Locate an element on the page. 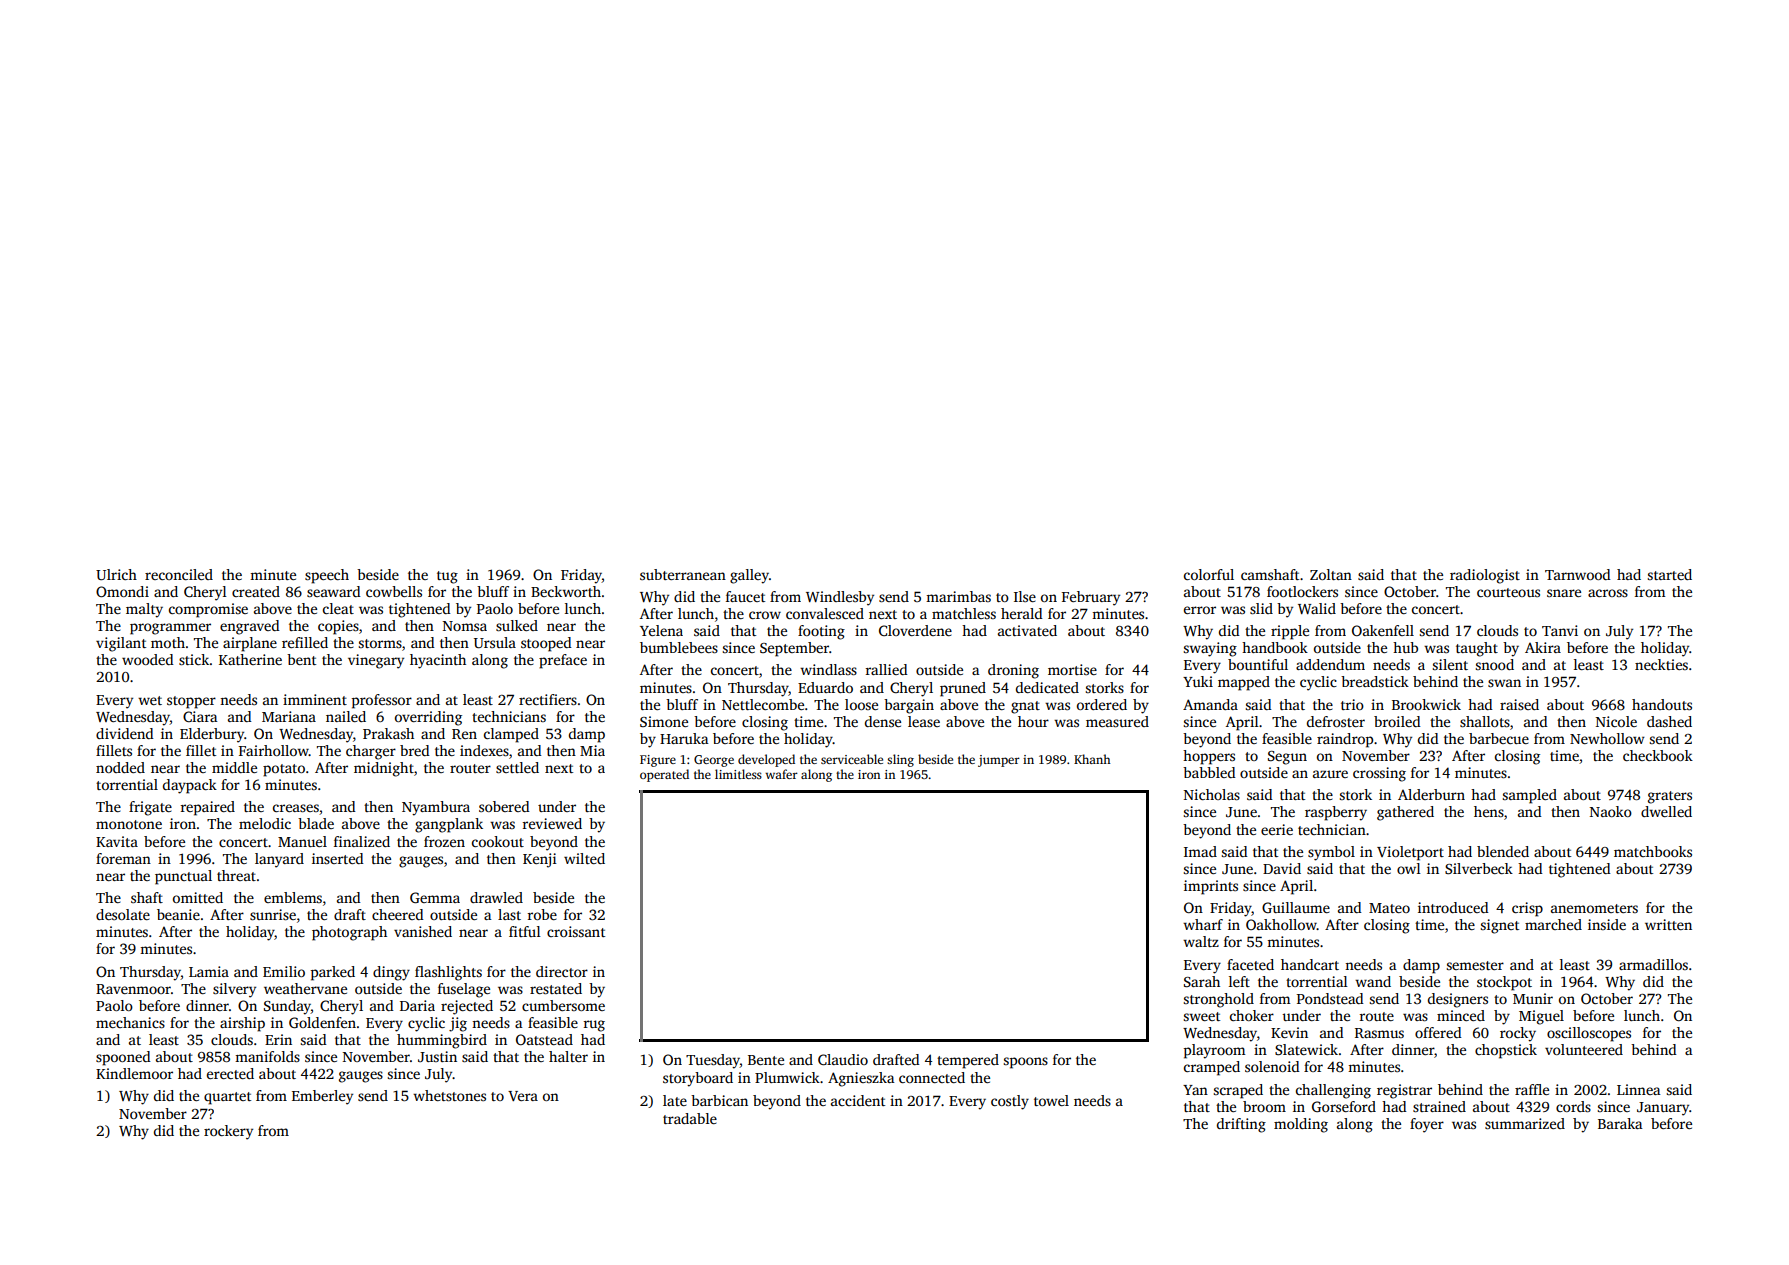 Image resolution: width=1789 pixels, height=1265 pixels. started is located at coordinates (1670, 574).
